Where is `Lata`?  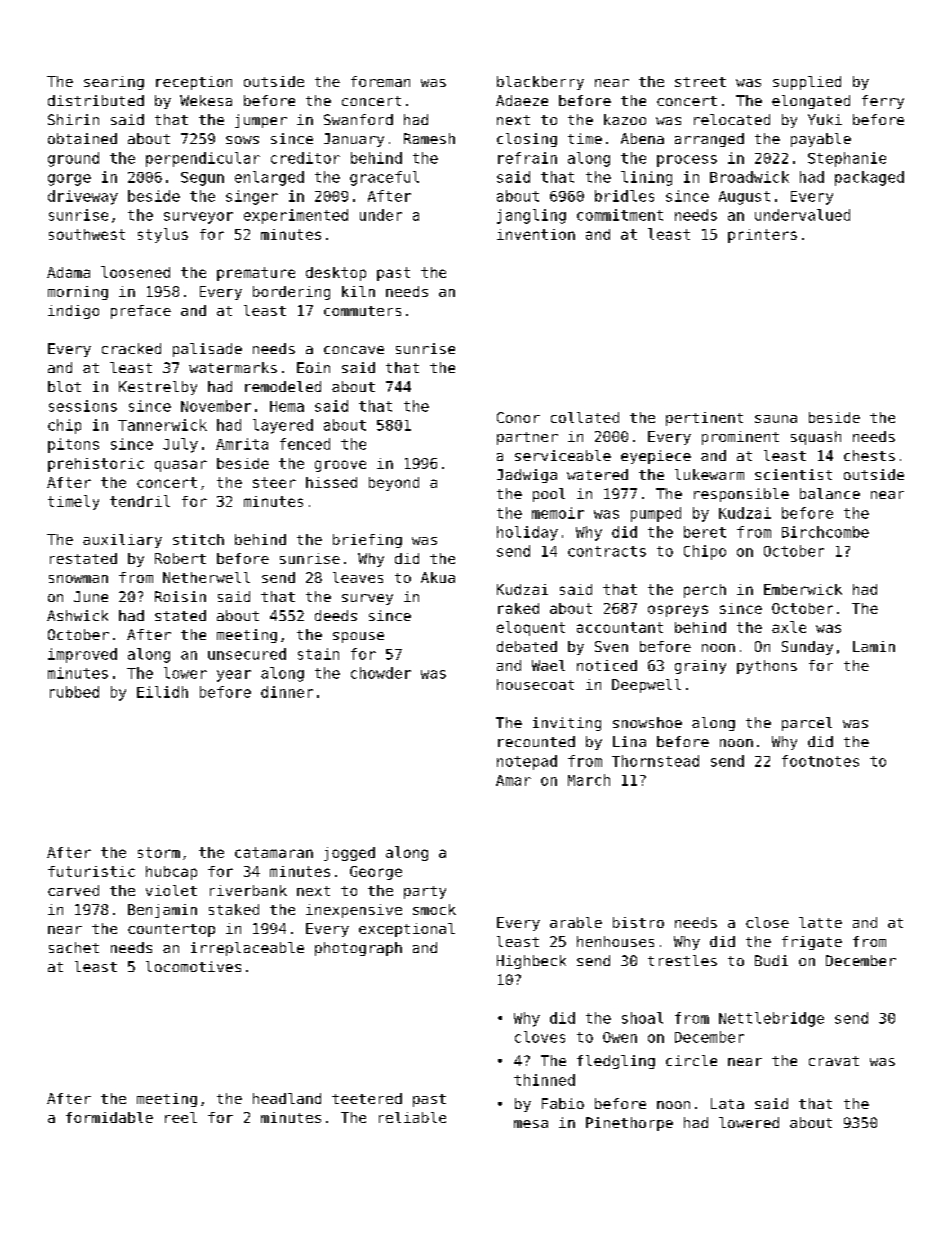 Lata is located at coordinates (727, 1103).
